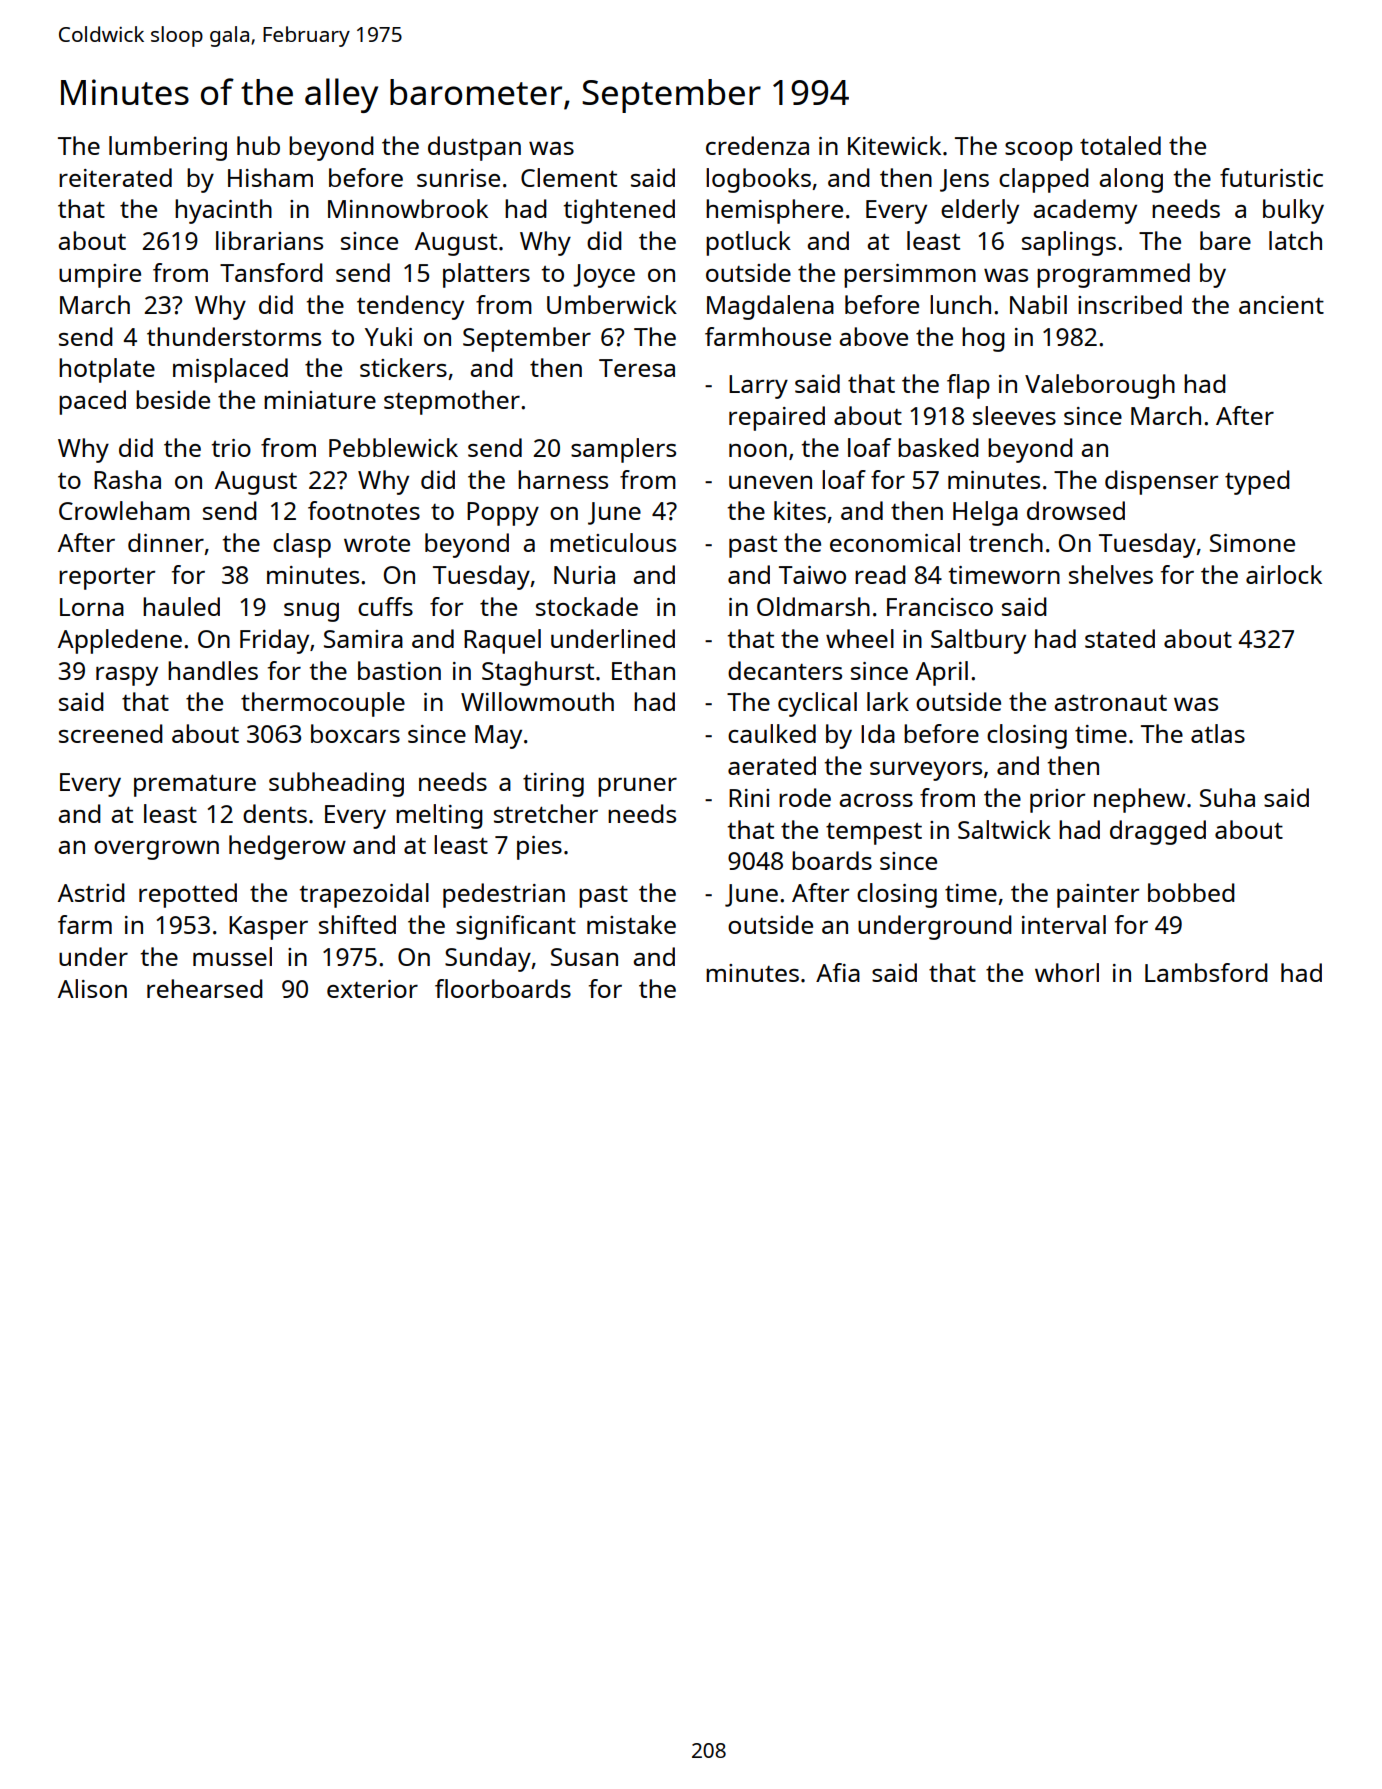 The image size is (1382, 1789). Describe the element at coordinates (1139, 800) in the screenshot. I see `nephew` at that location.
